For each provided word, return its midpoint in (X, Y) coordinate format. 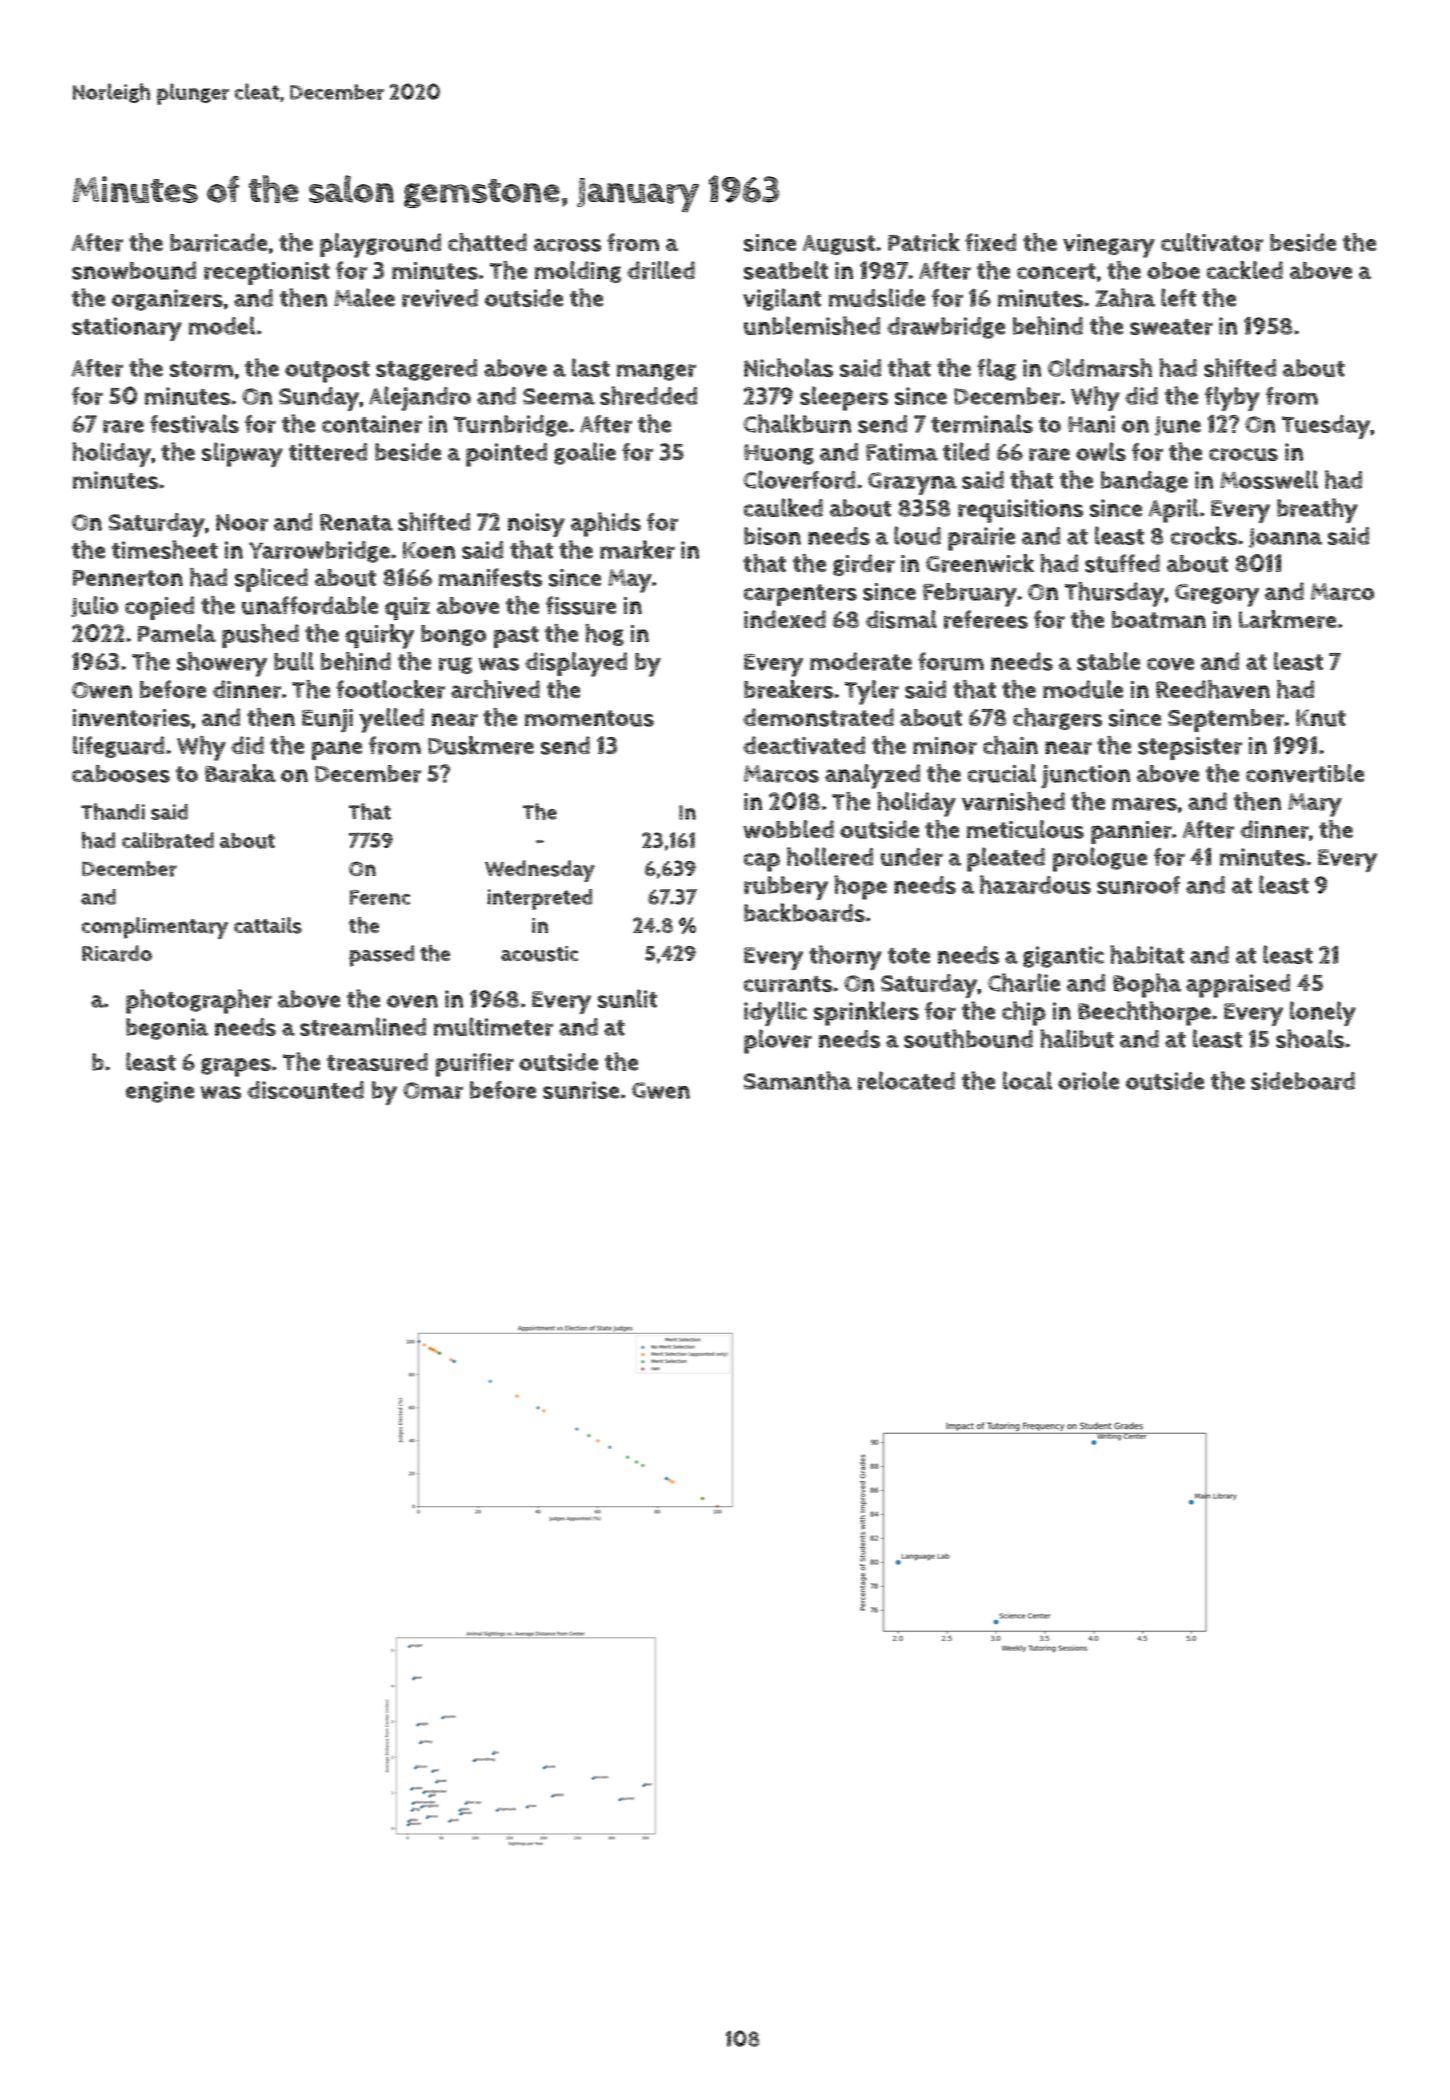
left (1178, 297)
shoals (1310, 1038)
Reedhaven (1213, 689)
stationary (127, 329)
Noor (242, 522)
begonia (167, 1029)
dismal (901, 619)
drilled (661, 270)
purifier (475, 1065)
